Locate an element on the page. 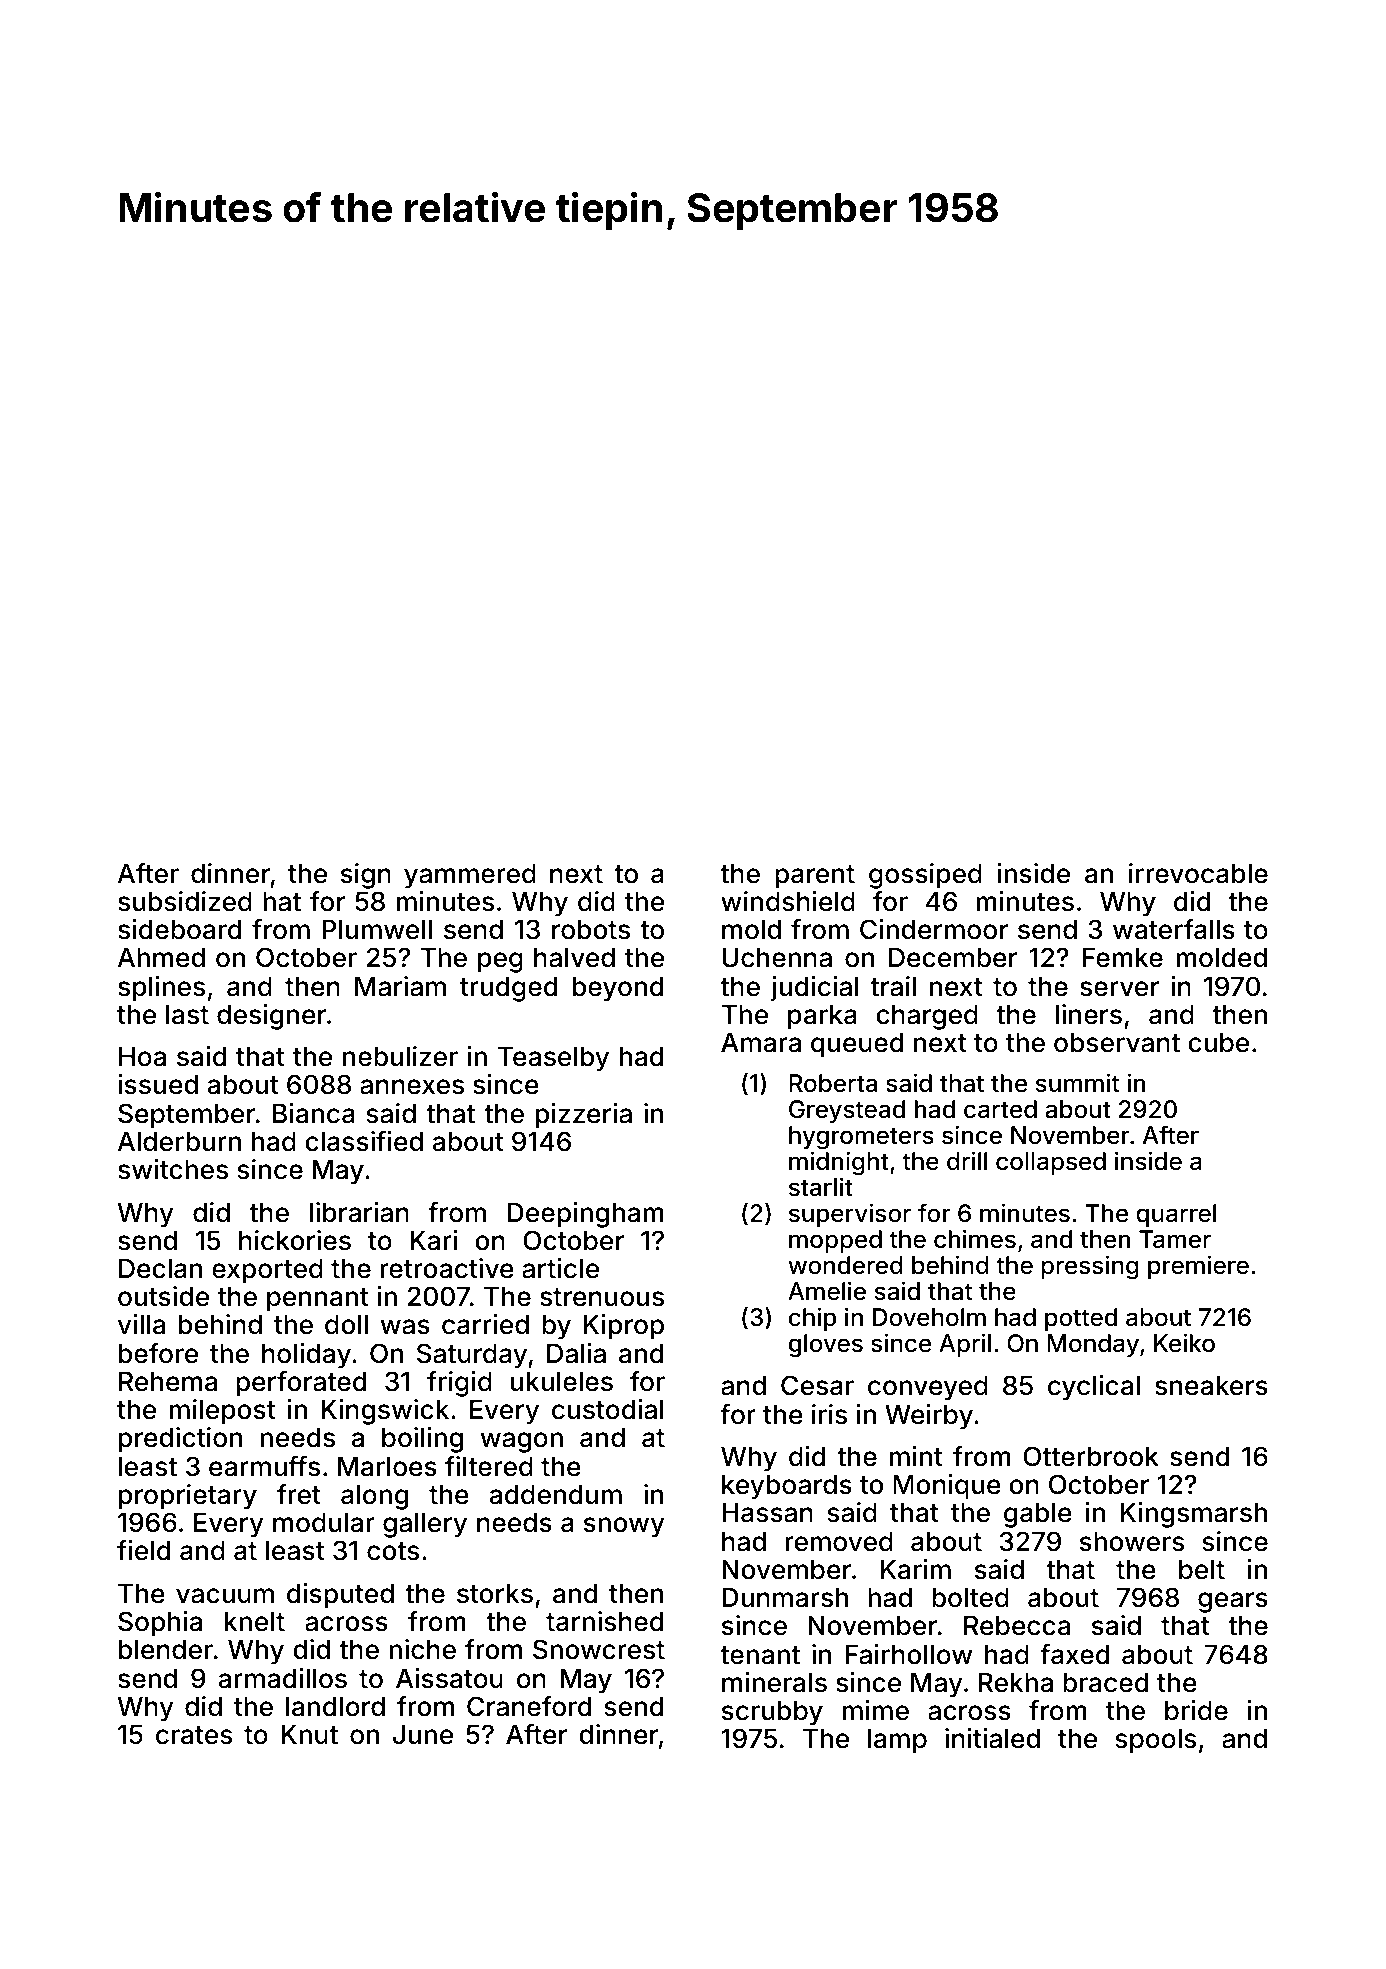  Kiprop is located at coordinates (624, 1327).
